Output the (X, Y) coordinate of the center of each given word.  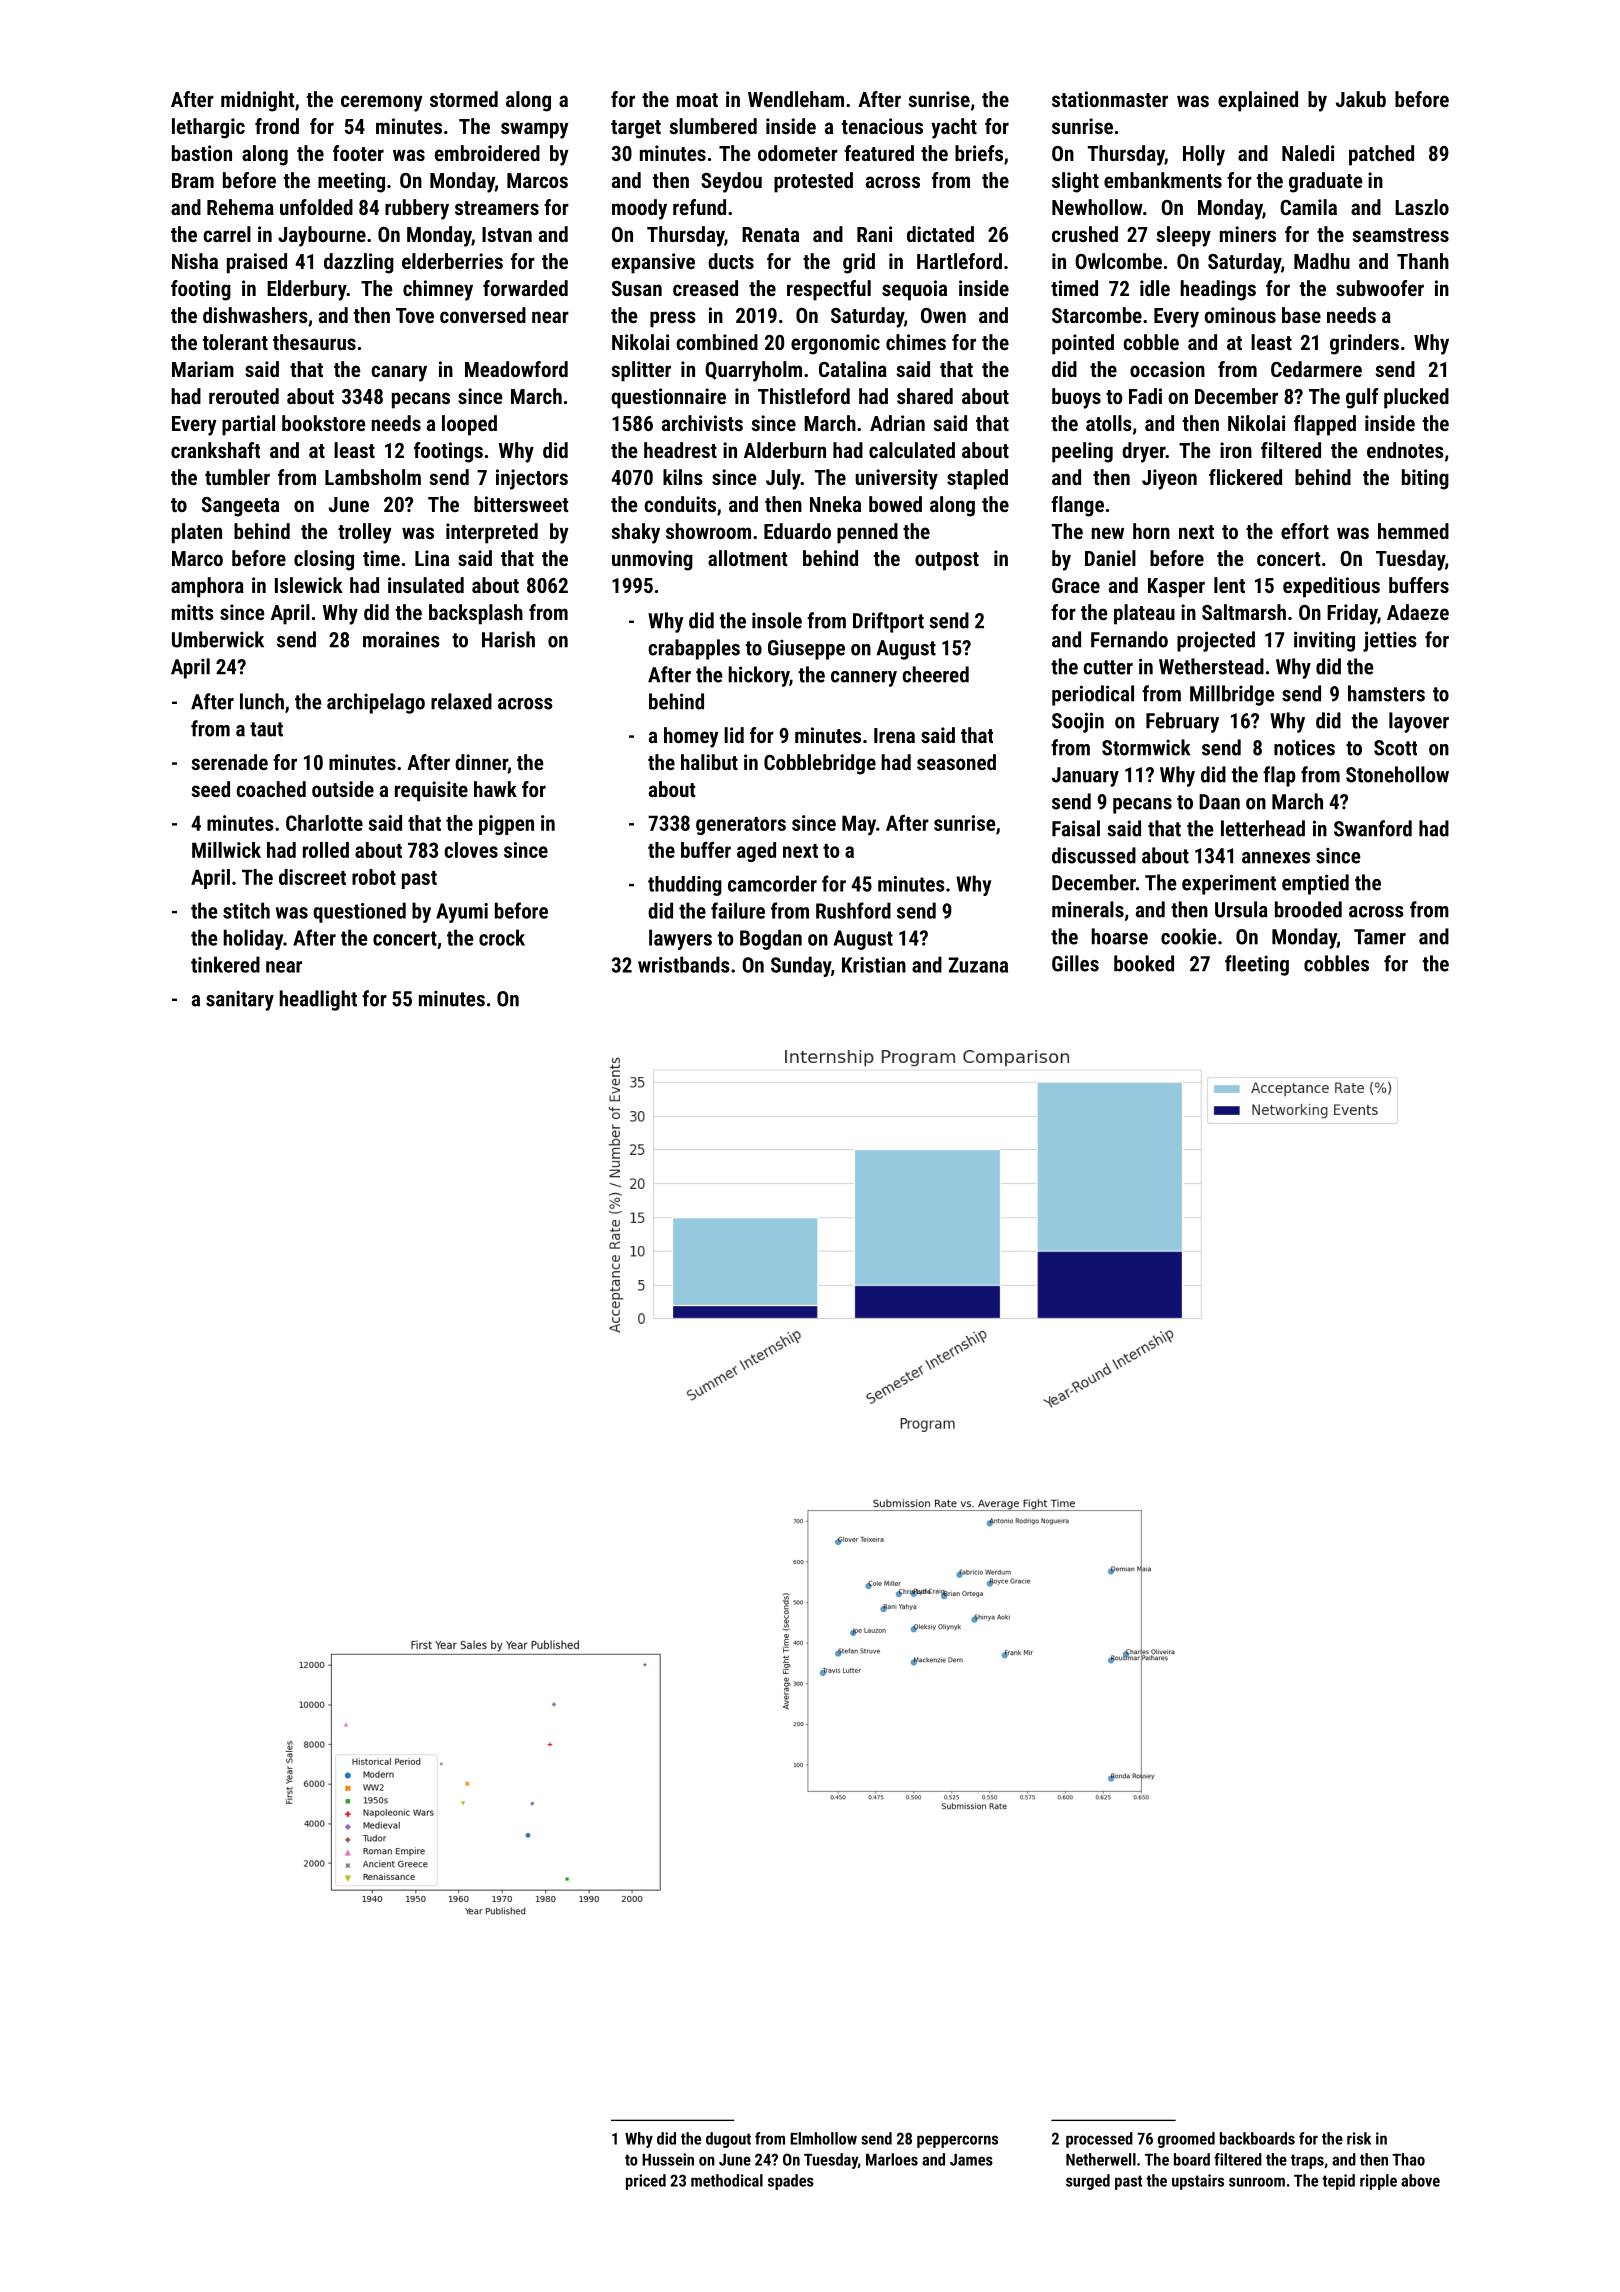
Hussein (668, 2159)
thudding (685, 886)
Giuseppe (806, 649)
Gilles (1075, 963)
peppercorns (957, 2141)
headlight (318, 1000)
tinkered (225, 964)
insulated (426, 585)
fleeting (1257, 965)
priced (646, 2182)
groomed (1186, 2140)
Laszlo (1422, 207)
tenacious (882, 126)
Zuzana (978, 965)
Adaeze (1418, 612)
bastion (202, 153)
